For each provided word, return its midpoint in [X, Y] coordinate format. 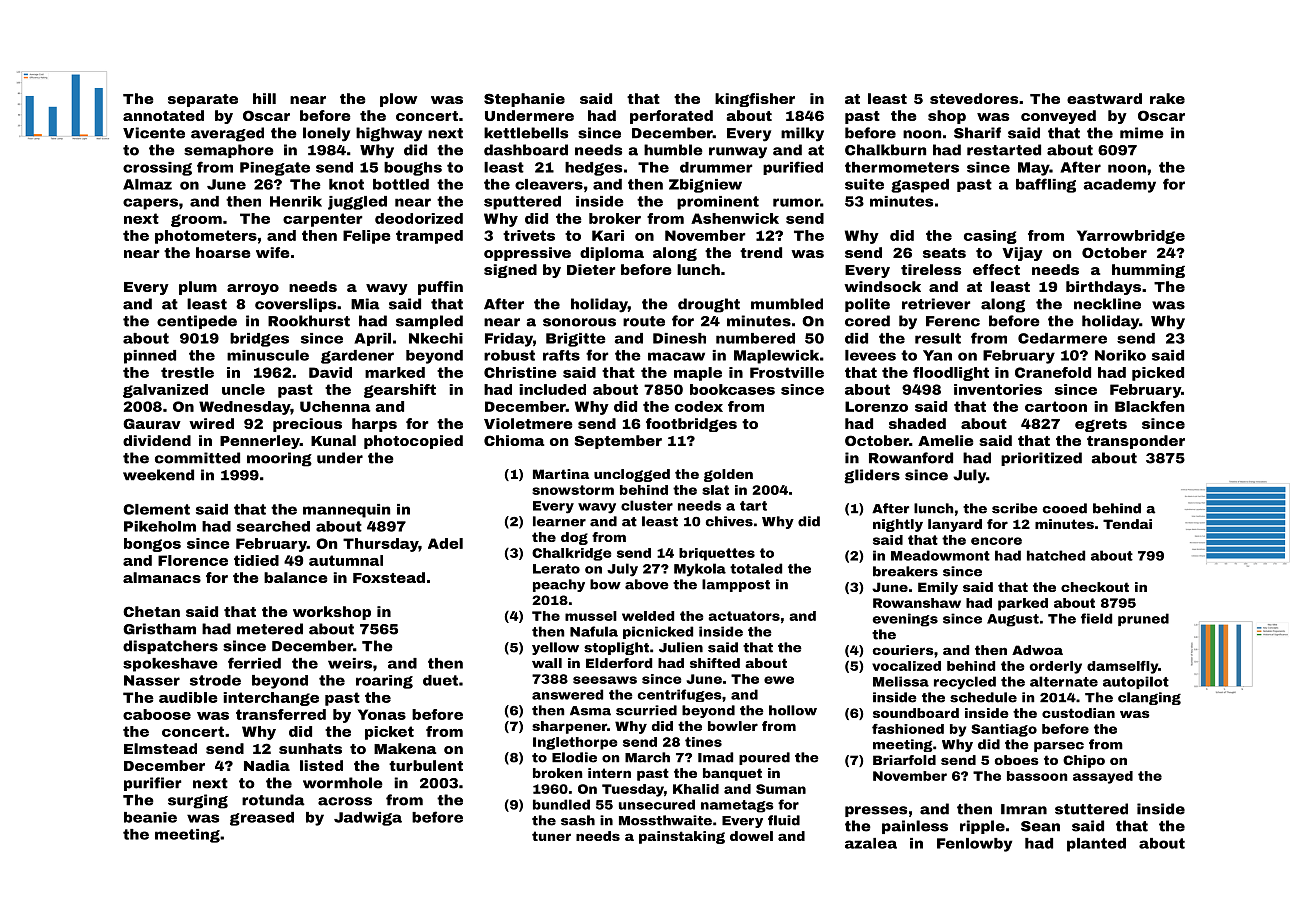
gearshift [400, 391]
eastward [1104, 98]
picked [1158, 374]
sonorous [579, 322]
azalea [871, 843]
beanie [150, 817]
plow [398, 100]
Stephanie [524, 100]
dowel [751, 836]
